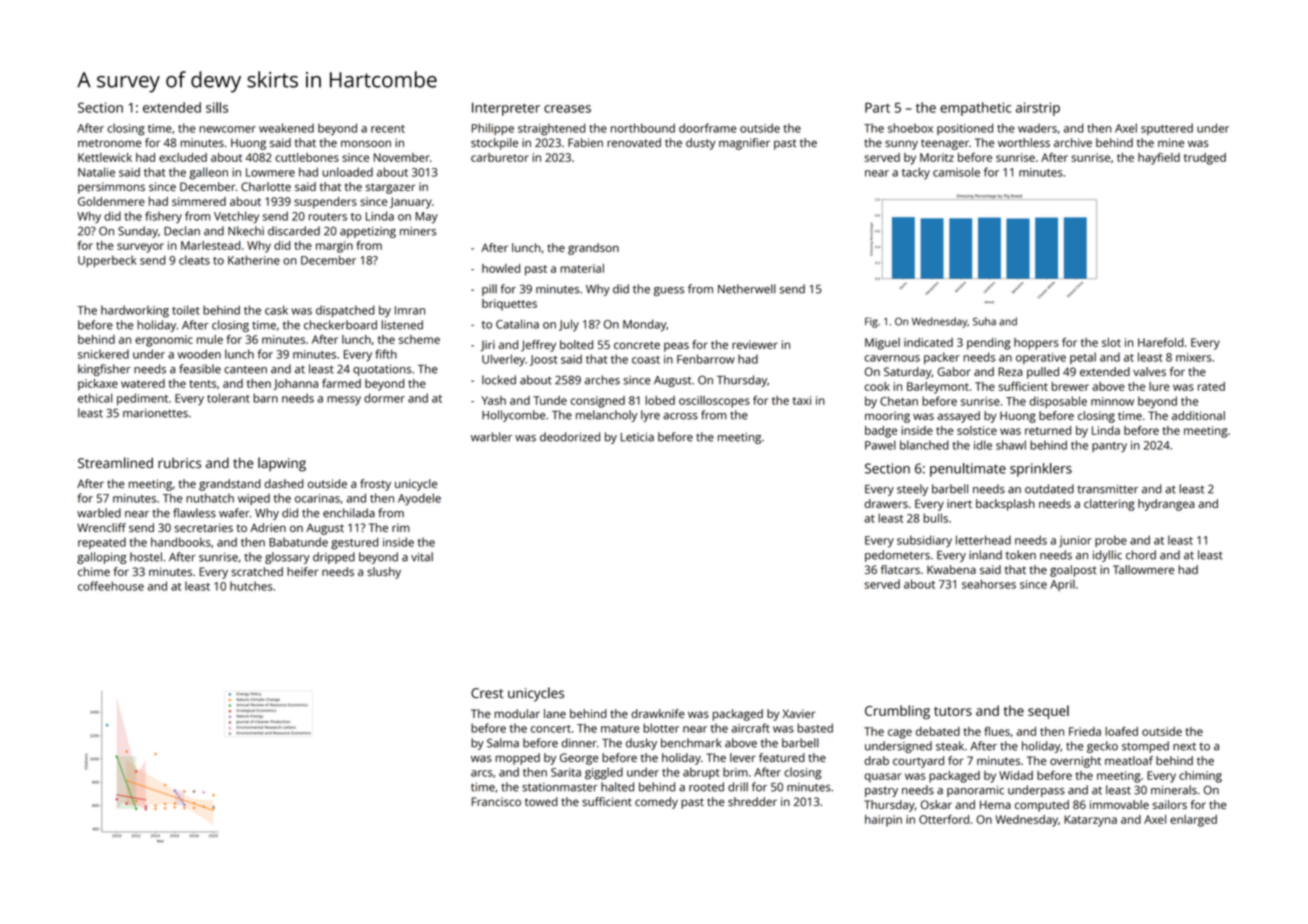 This screenshot has height=924, width=1308. Describe the element at coordinates (641, 744) in the screenshot. I see `dusky` at that location.
